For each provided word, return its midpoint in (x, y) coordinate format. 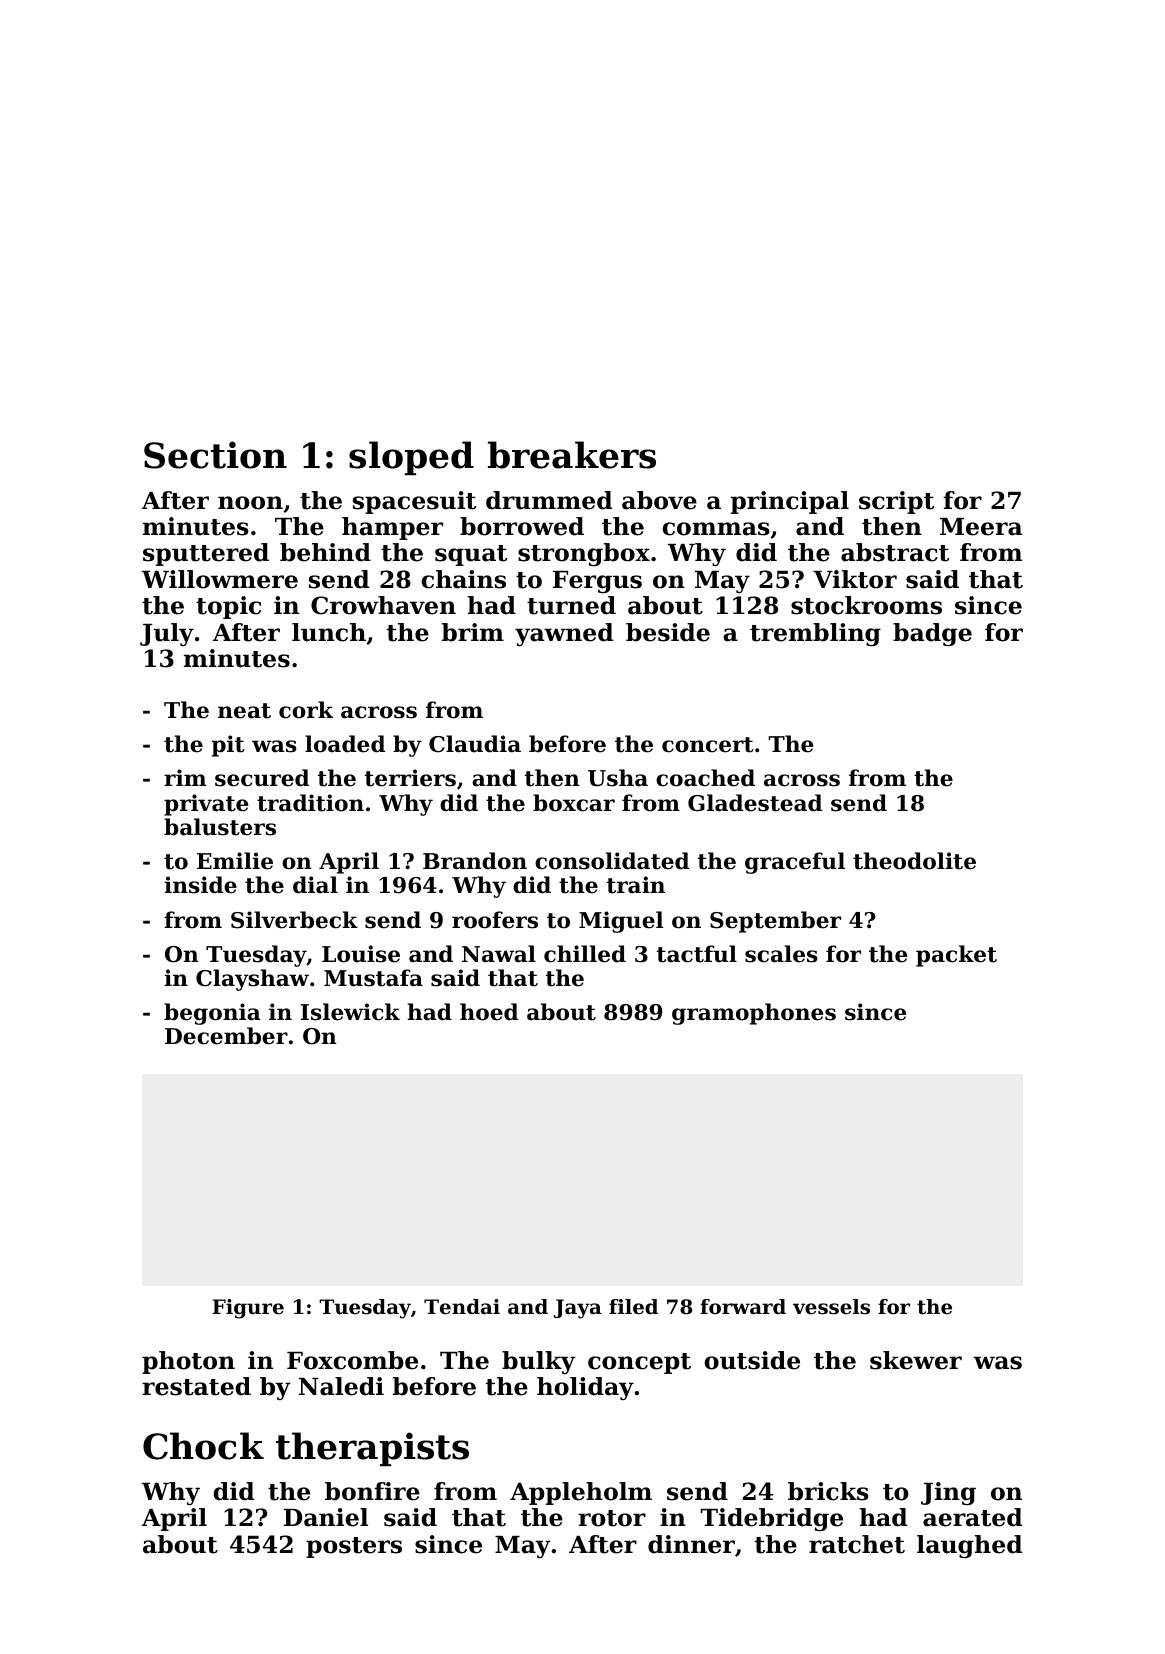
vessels (831, 1307)
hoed (489, 1012)
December (226, 1036)
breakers (572, 455)
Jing (948, 1493)
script (896, 502)
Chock (203, 1446)
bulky (539, 1362)
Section (215, 455)
